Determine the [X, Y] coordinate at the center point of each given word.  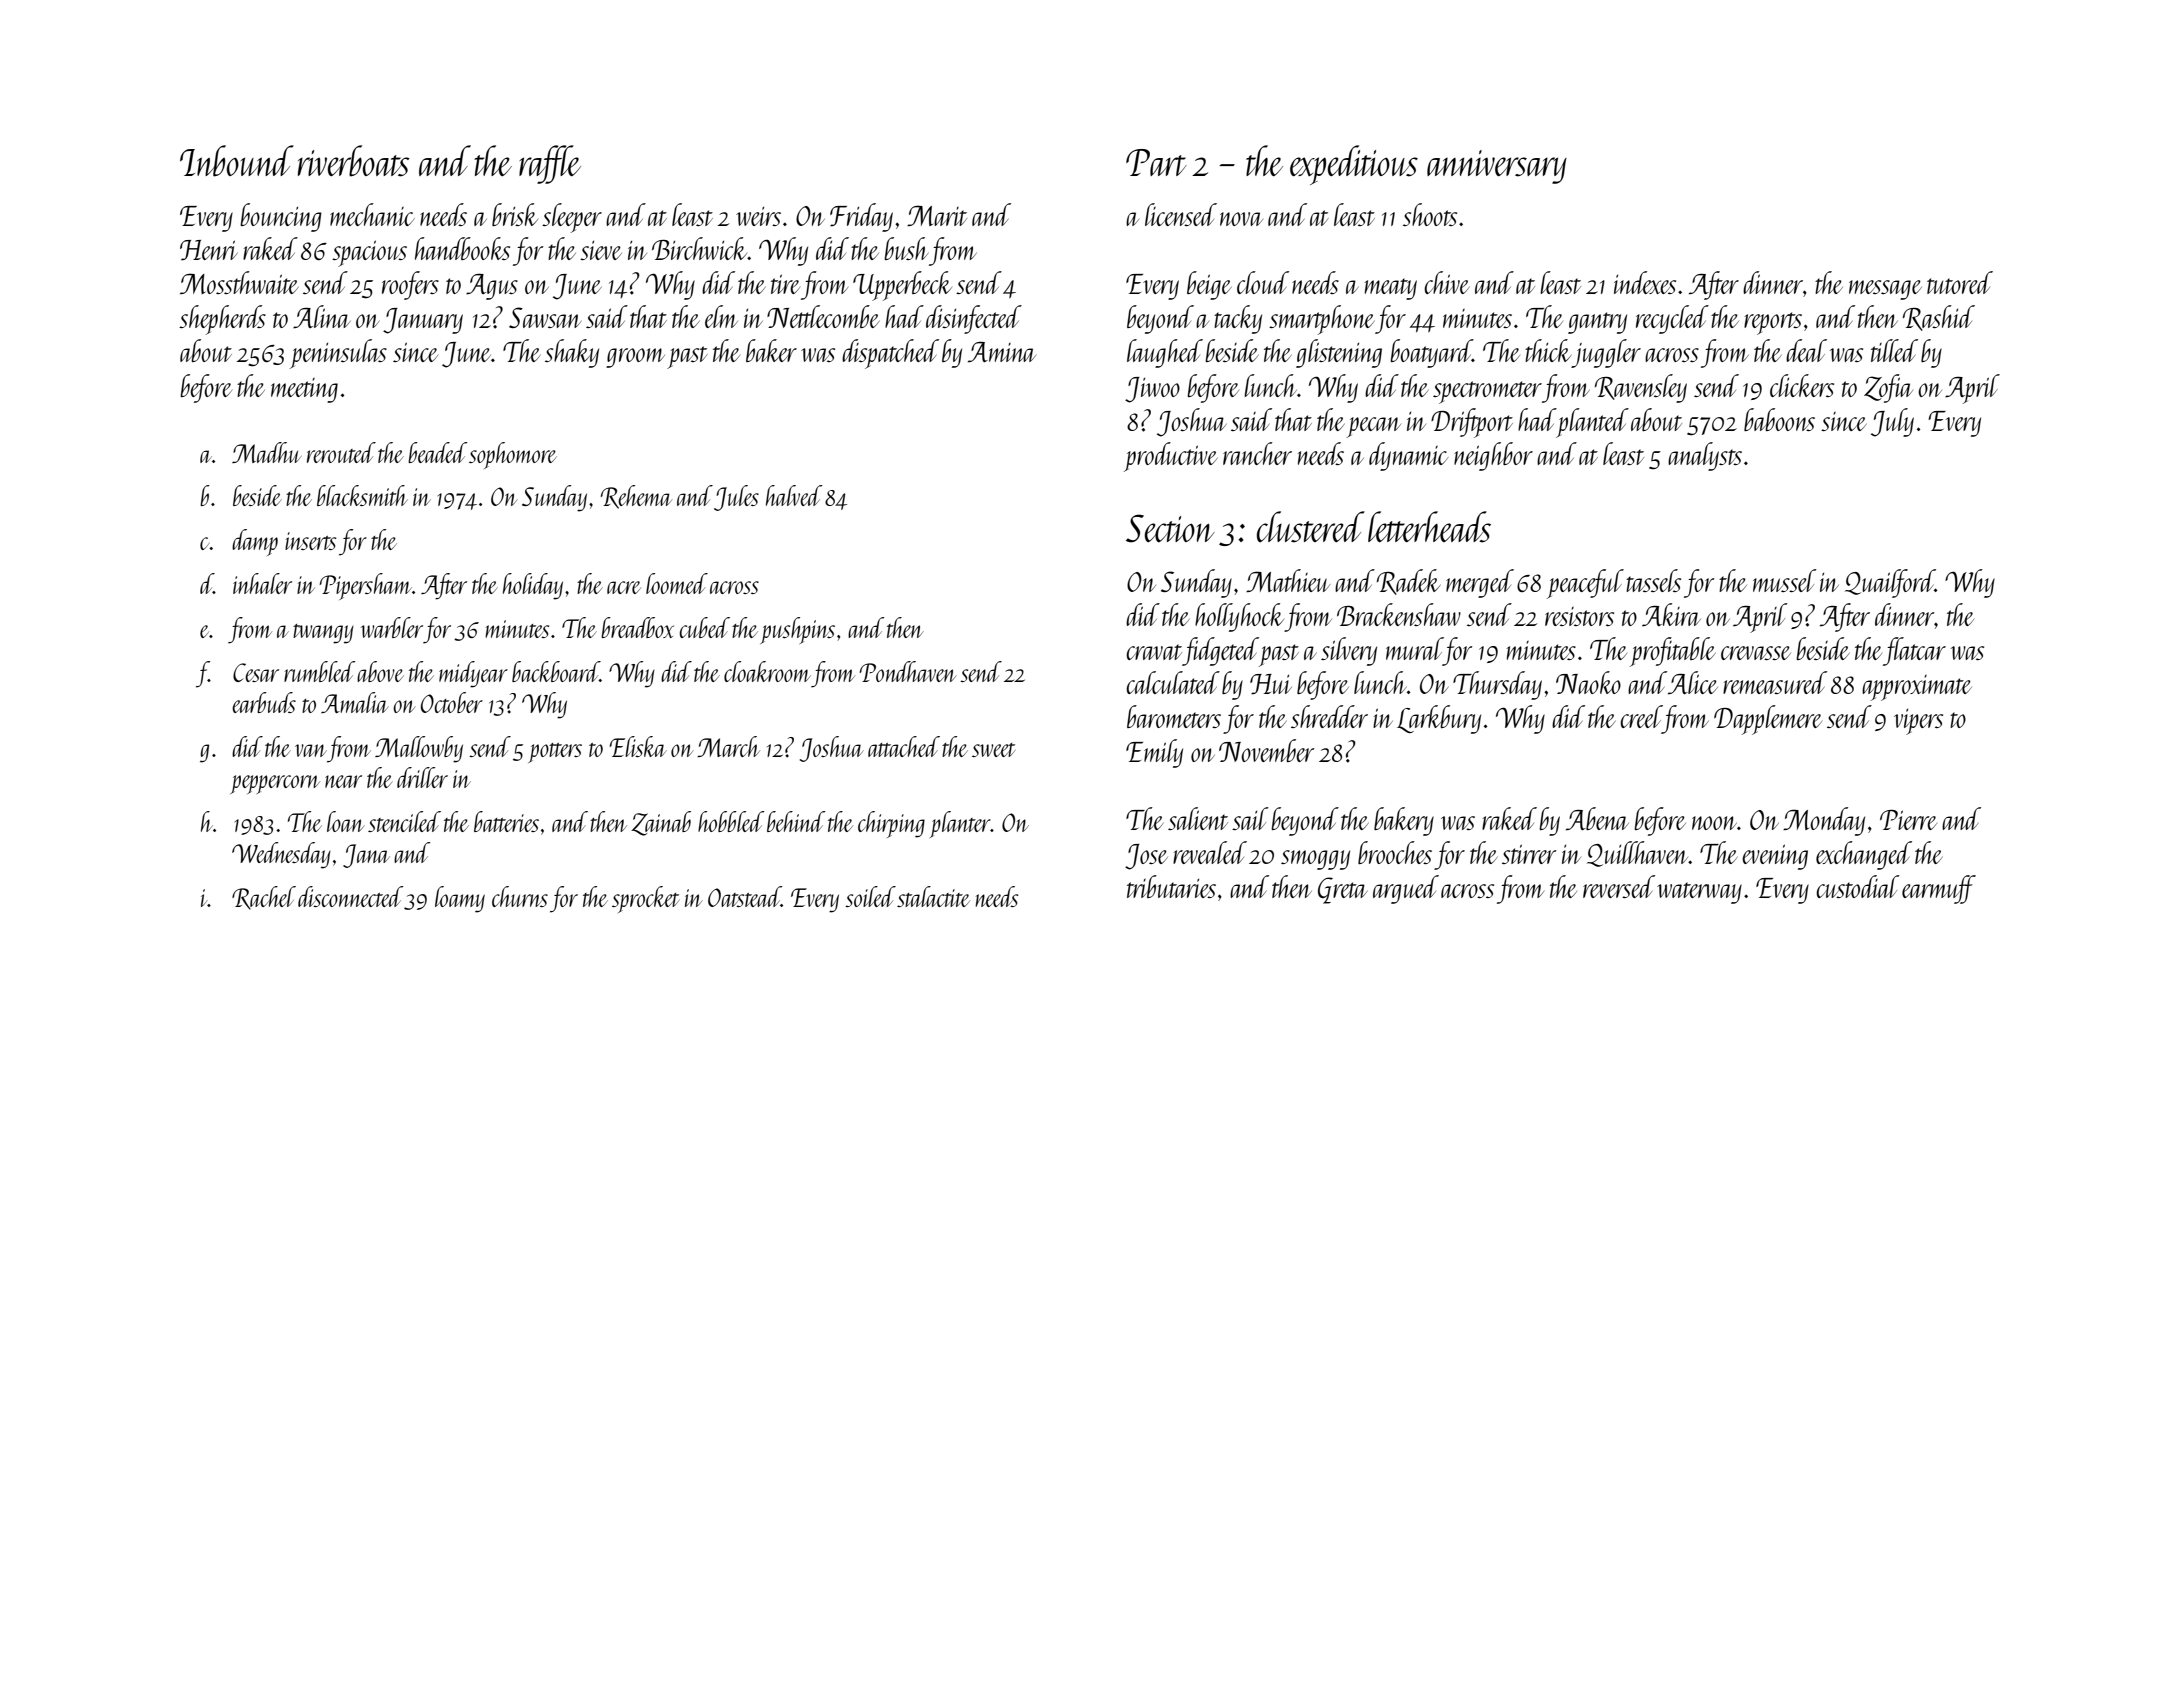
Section [1170, 528]
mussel [1785, 580]
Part [1156, 162]
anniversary [1497, 167]
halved [794, 495]
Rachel [264, 898]
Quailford [1890, 583]
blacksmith [362, 495]
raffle [550, 164]
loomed [677, 583]
